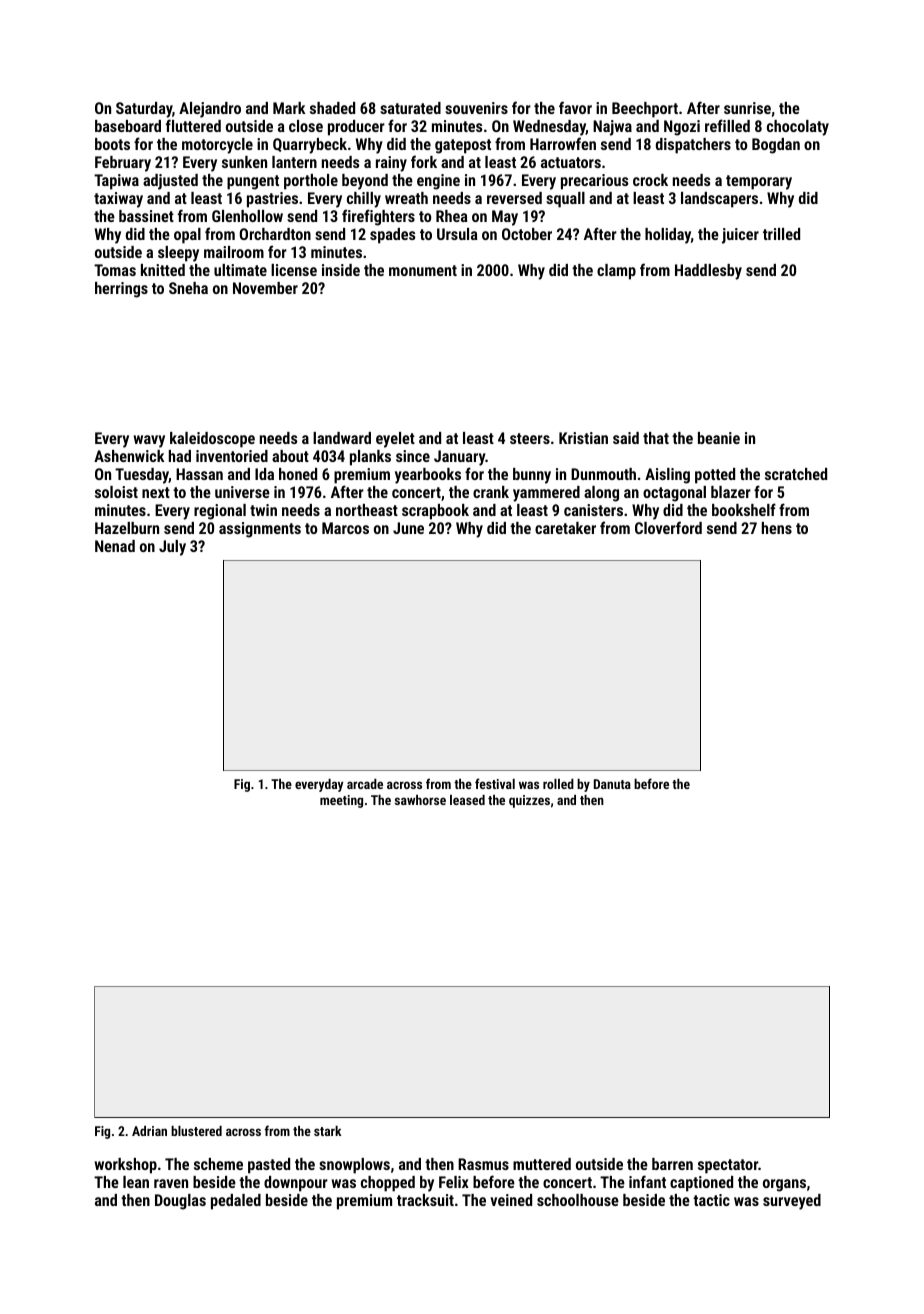  Describe the element at coordinates (542, 1164) in the page. I see `muttered` at that location.
